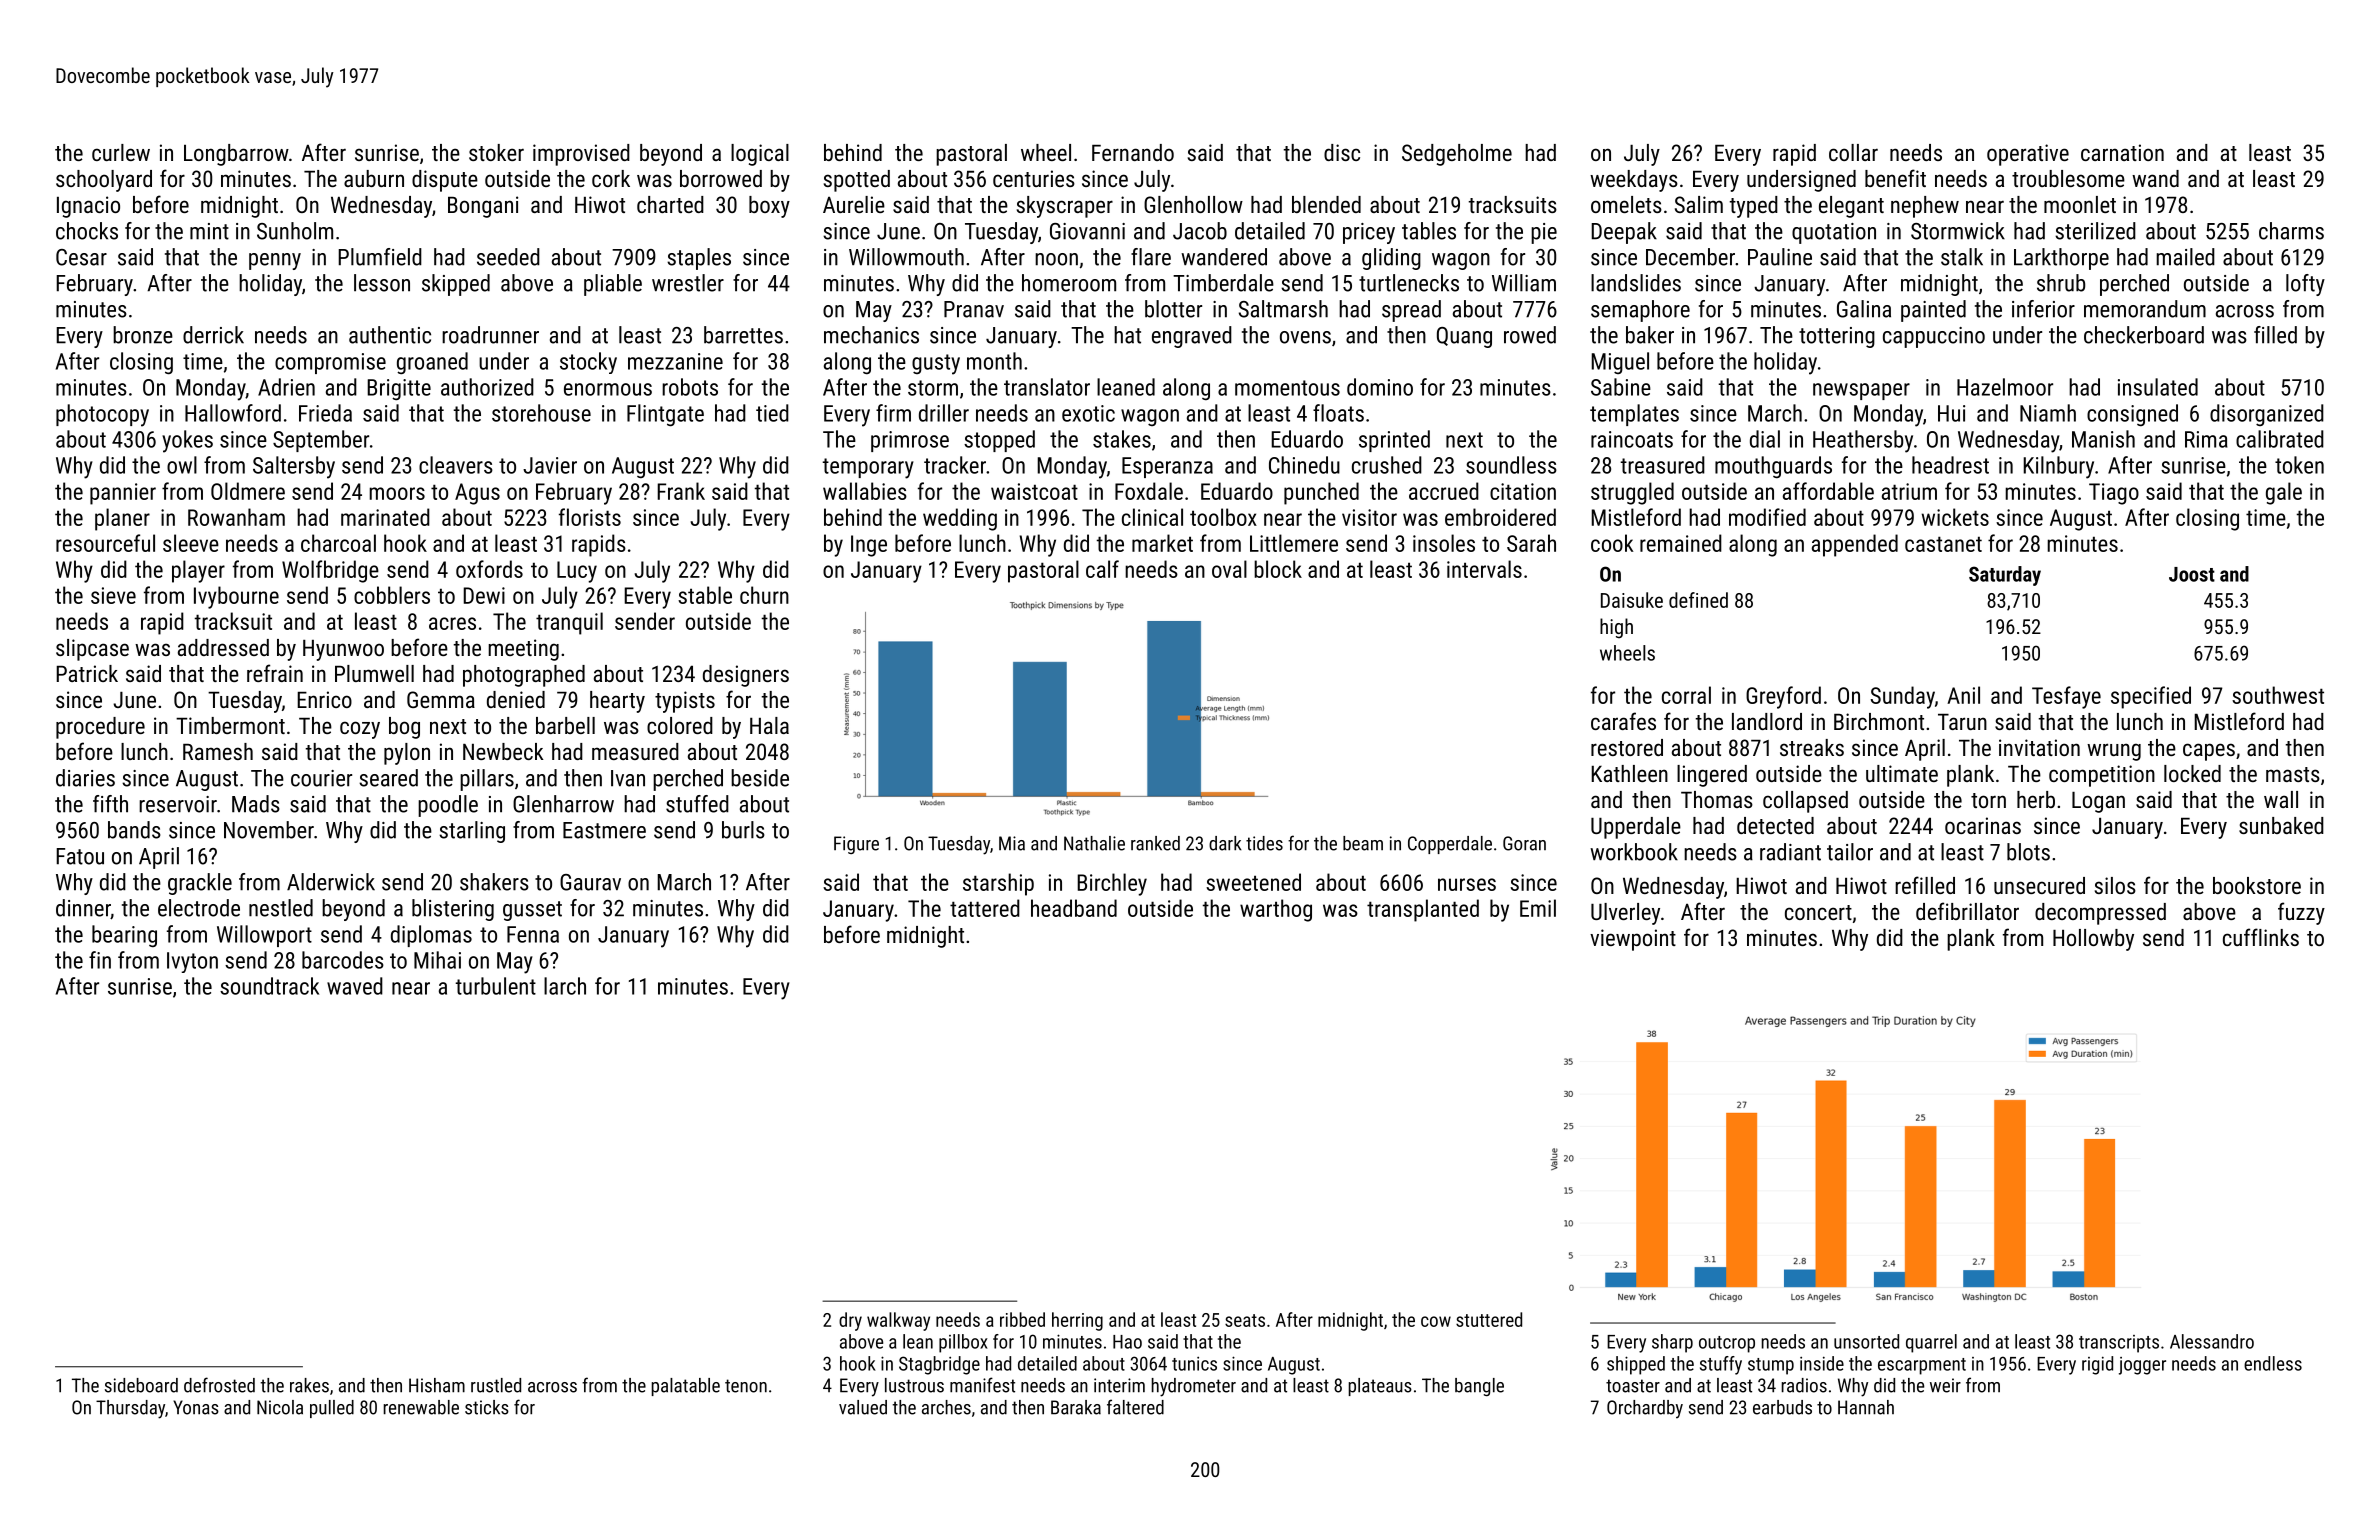  What do you see at coordinates (2212, 1341) in the image?
I see `Alessandro` at bounding box center [2212, 1341].
